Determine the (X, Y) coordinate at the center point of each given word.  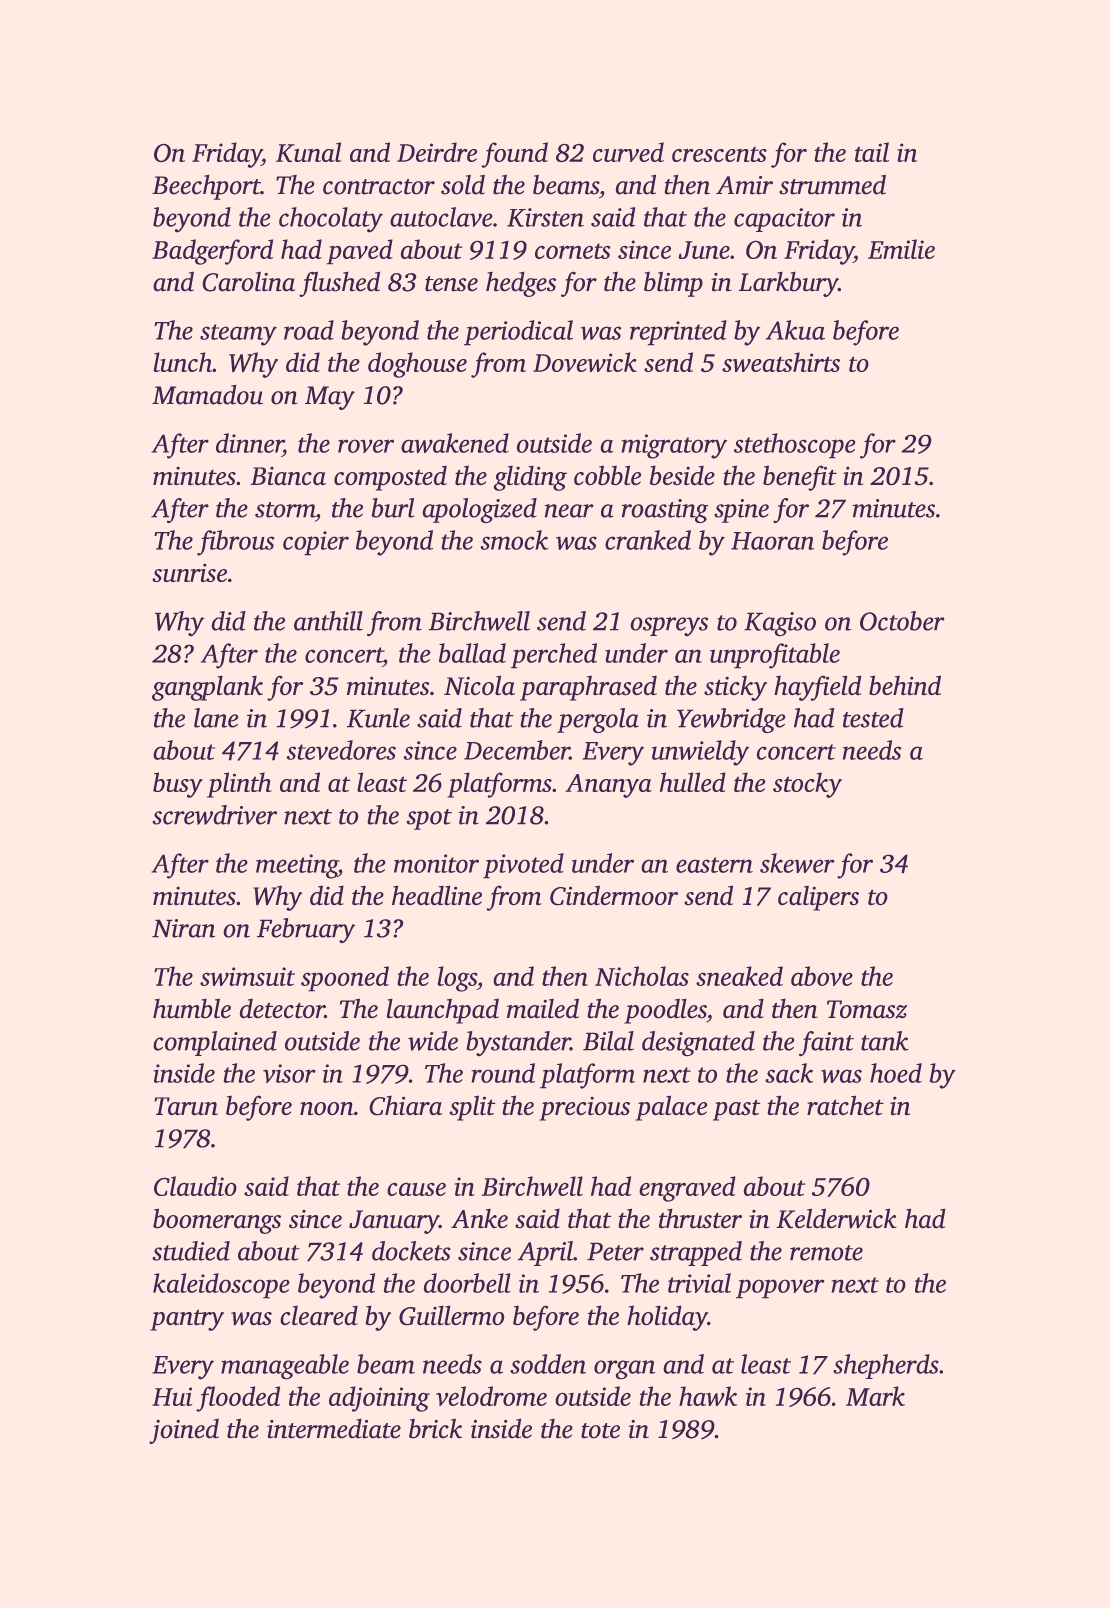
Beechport (206, 187)
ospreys (669, 627)
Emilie (901, 249)
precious (584, 1108)
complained (215, 1043)
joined (184, 1431)
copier (316, 543)
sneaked (739, 976)
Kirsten (545, 217)
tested (873, 718)
